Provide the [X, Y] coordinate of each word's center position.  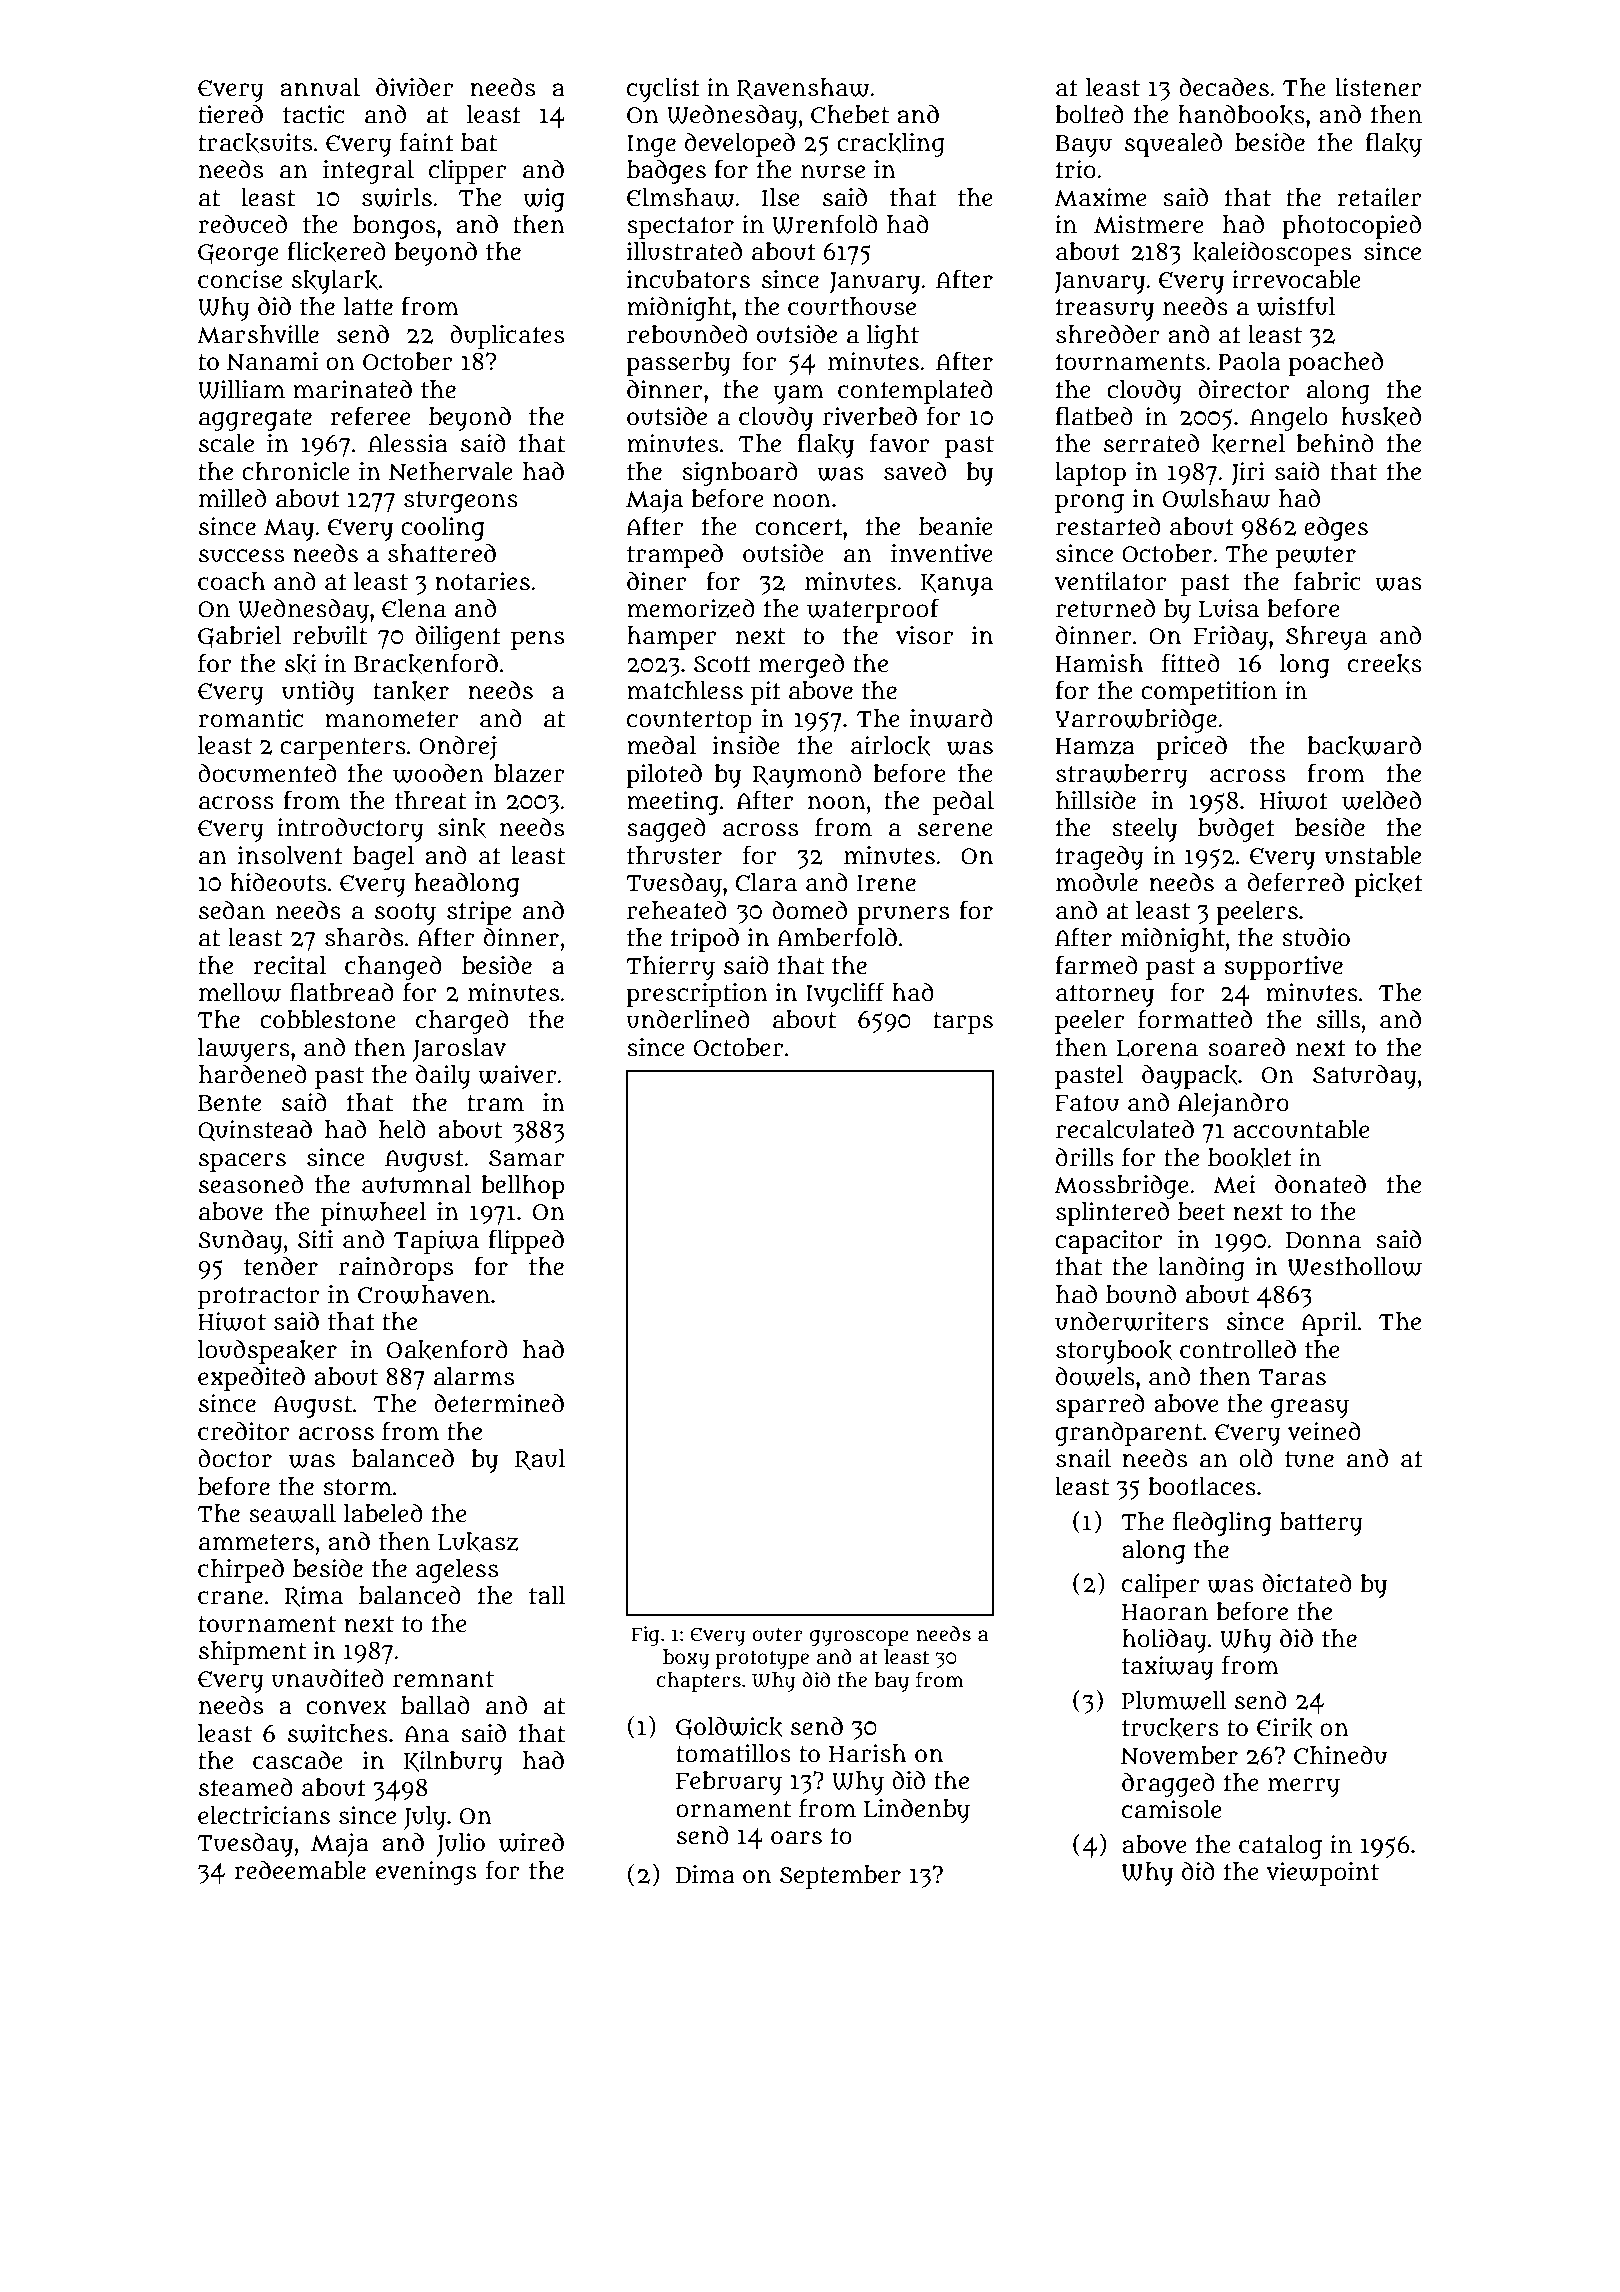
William [241, 389]
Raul [540, 1459]
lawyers [244, 1050]
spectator [680, 228]
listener [1378, 87]
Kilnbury [453, 1763]
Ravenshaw [803, 88]
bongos [394, 227]
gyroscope [859, 1638]
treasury [1105, 310]
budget [1236, 830]
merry [1304, 1787]
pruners [903, 915]
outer [777, 1635]
